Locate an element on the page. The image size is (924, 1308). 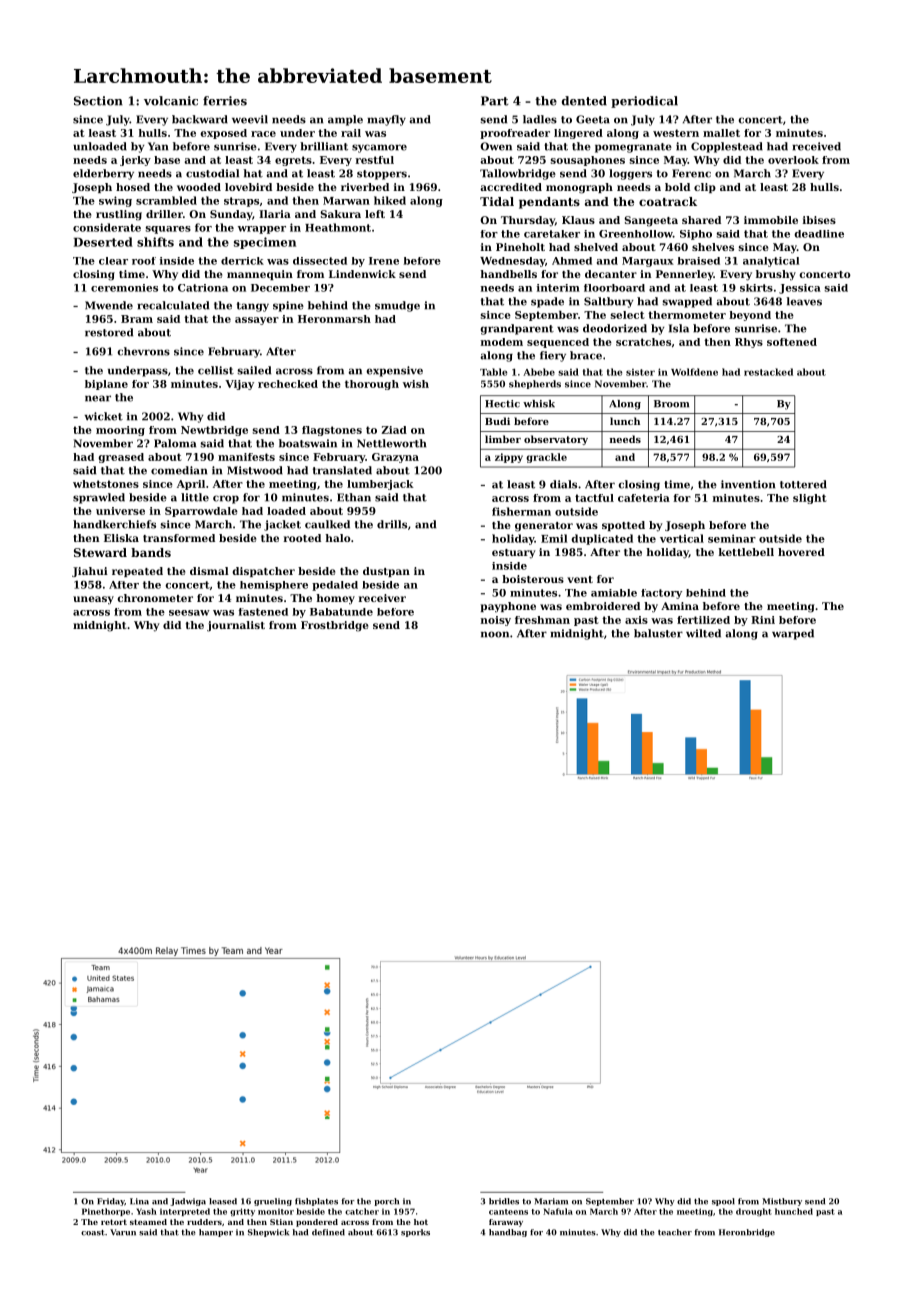
ferries is located at coordinates (225, 101).
